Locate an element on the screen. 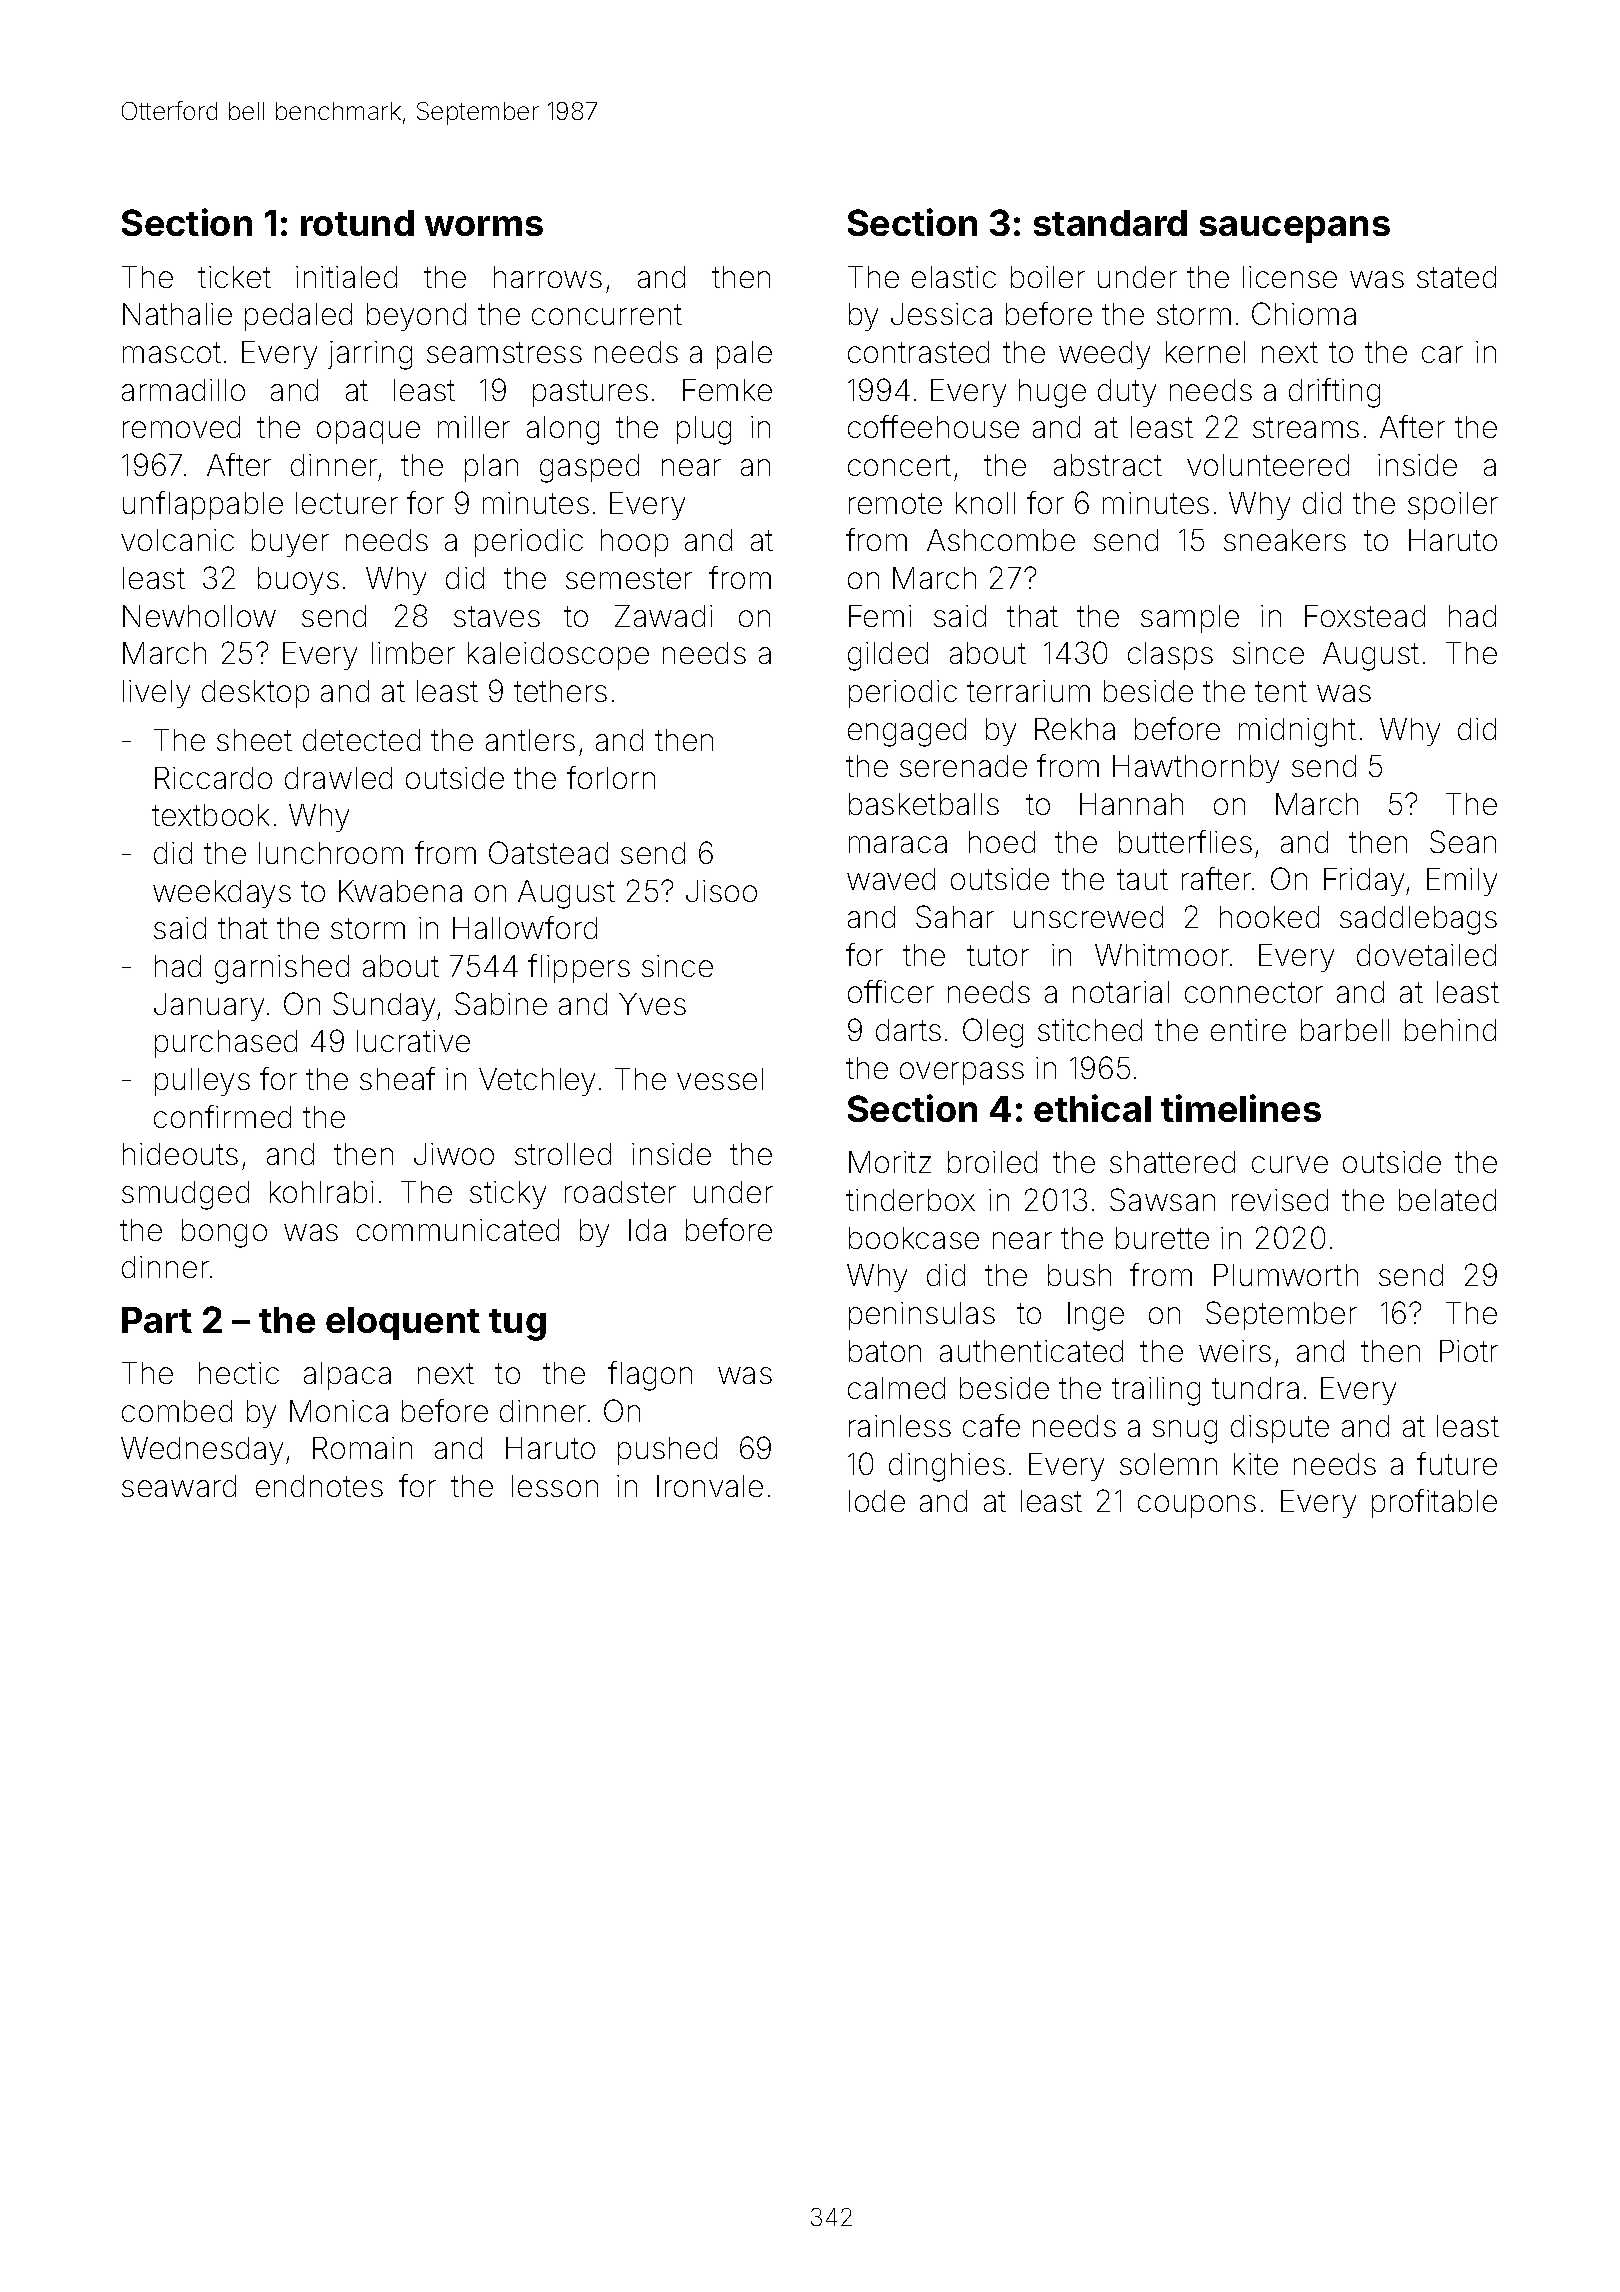 The image size is (1620, 2292). tundra is located at coordinates (1255, 1388).
